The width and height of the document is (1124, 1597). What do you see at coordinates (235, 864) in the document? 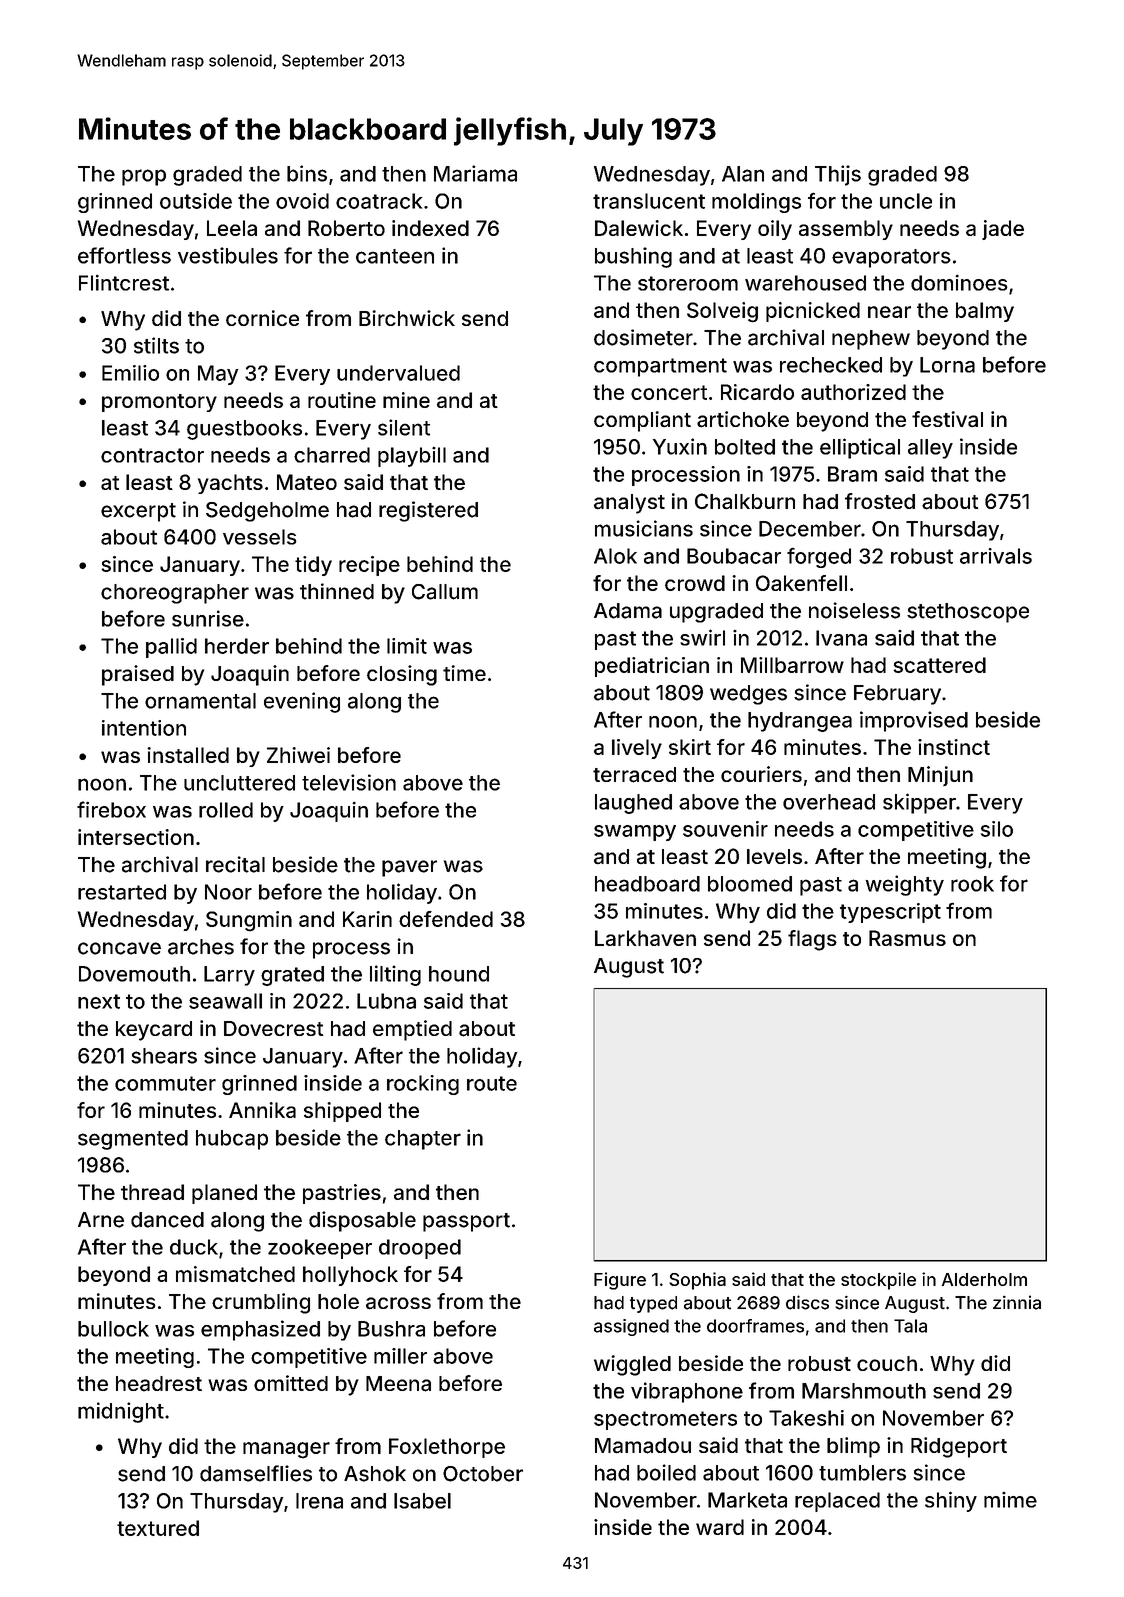
I see `recital` at bounding box center [235, 864].
